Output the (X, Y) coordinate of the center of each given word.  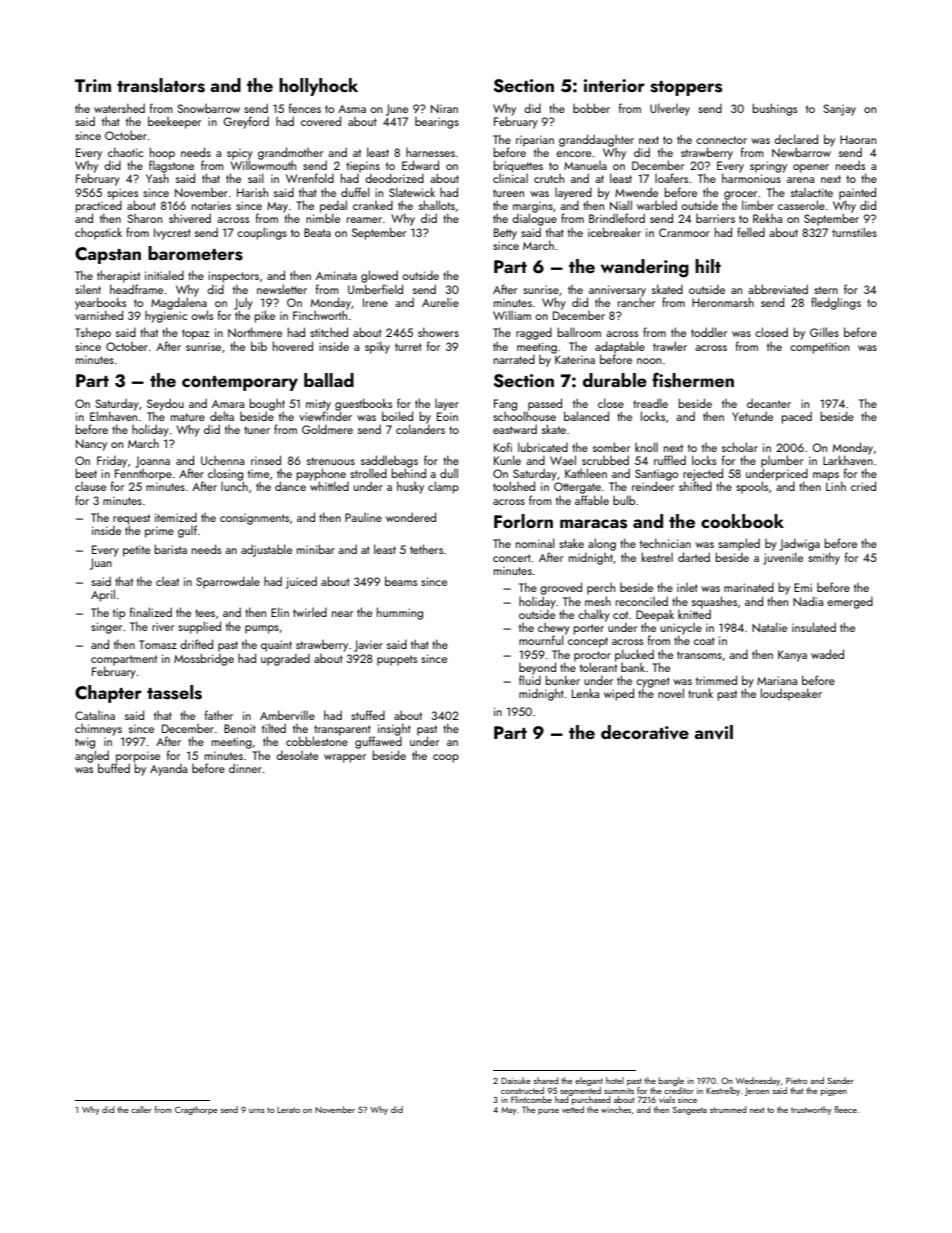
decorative (645, 732)
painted (857, 193)
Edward (420, 165)
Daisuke (516, 1080)
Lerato (288, 1110)
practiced (98, 206)
